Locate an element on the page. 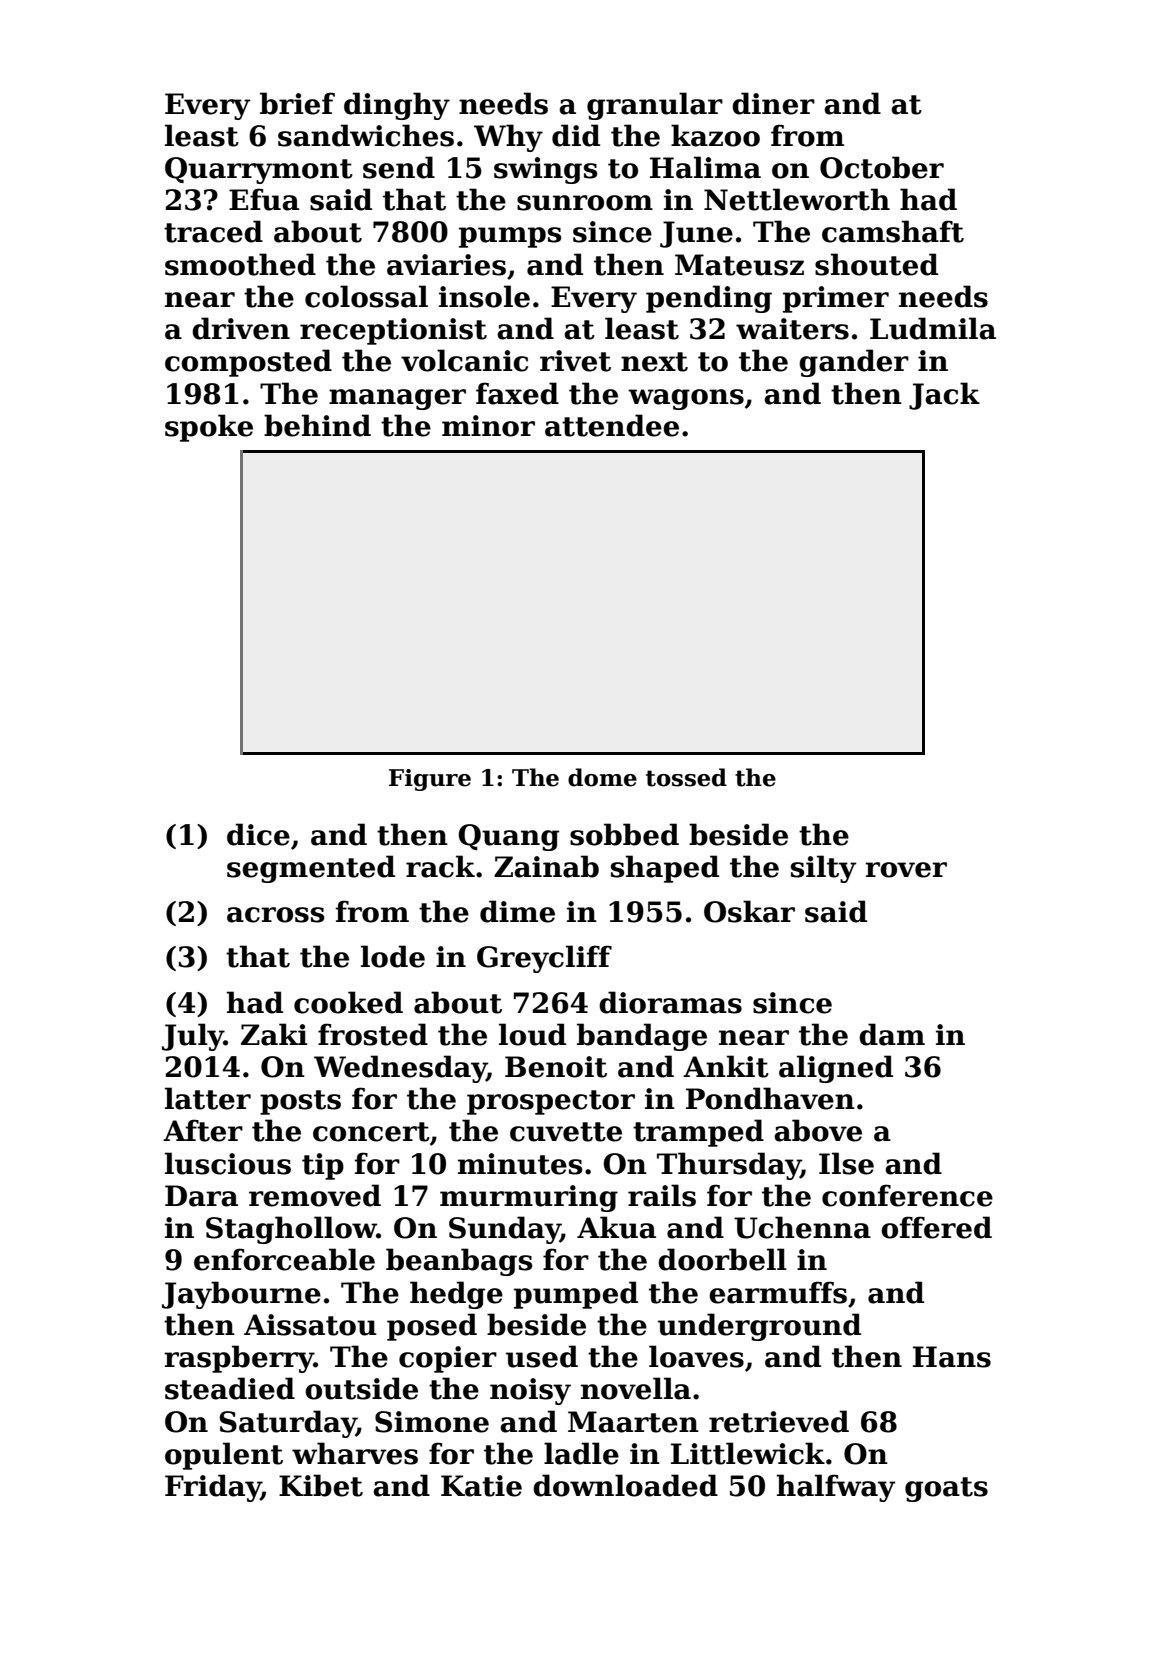  Why is located at coordinates (508, 138).
